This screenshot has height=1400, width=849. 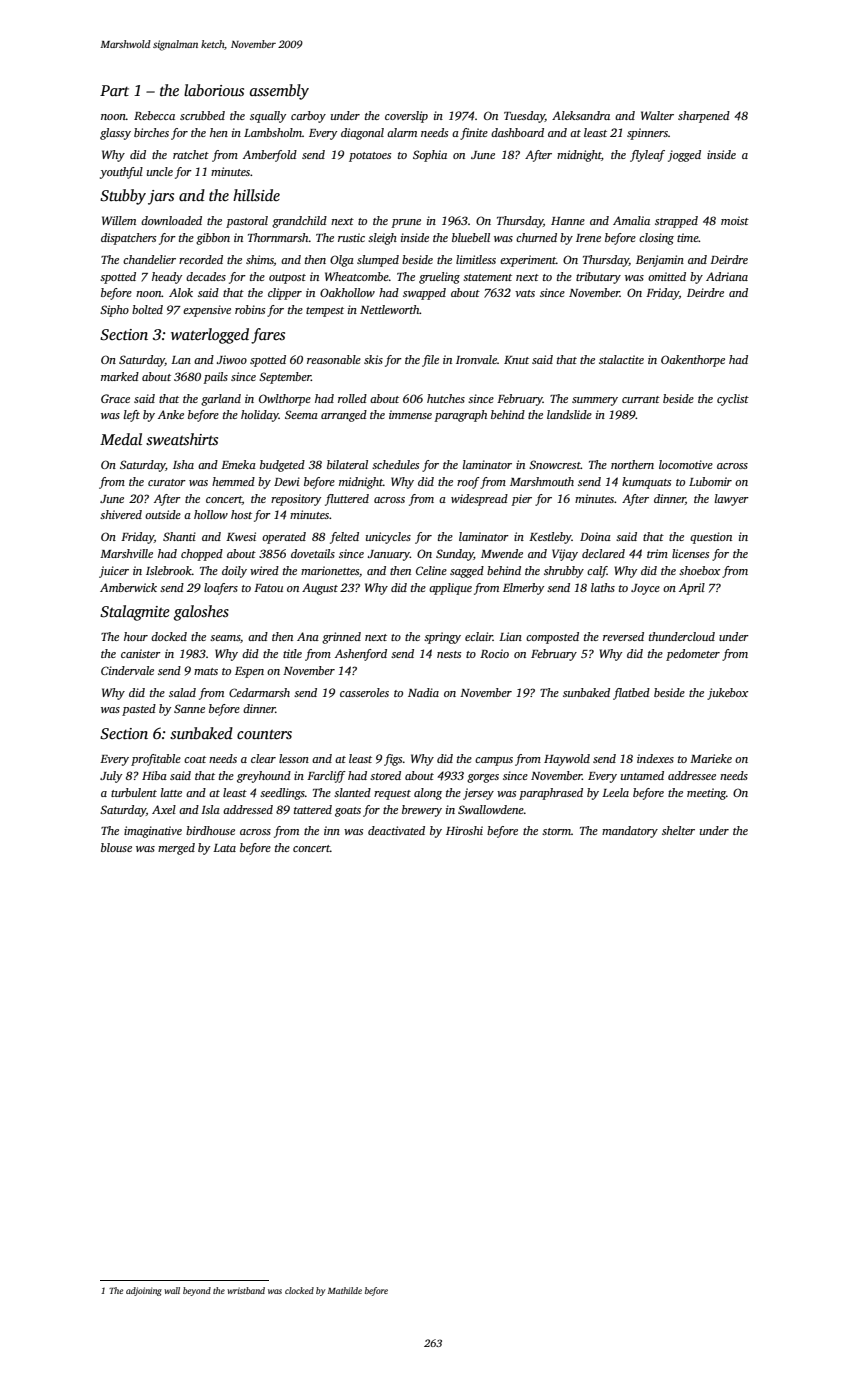 What do you see at coordinates (684, 156) in the screenshot?
I see `jogged` at bounding box center [684, 156].
